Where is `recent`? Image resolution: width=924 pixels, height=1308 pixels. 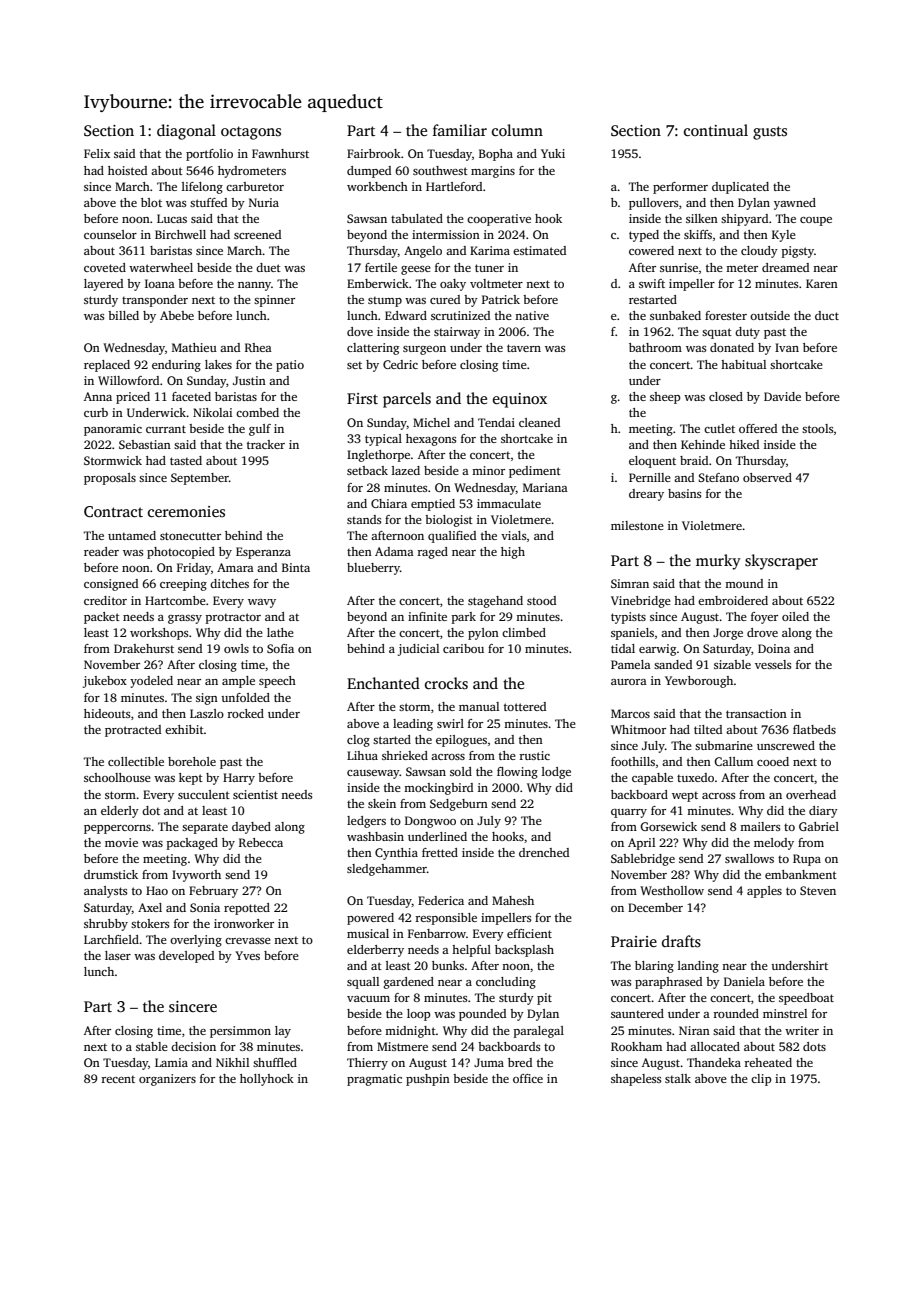 recent is located at coordinates (118, 1079).
